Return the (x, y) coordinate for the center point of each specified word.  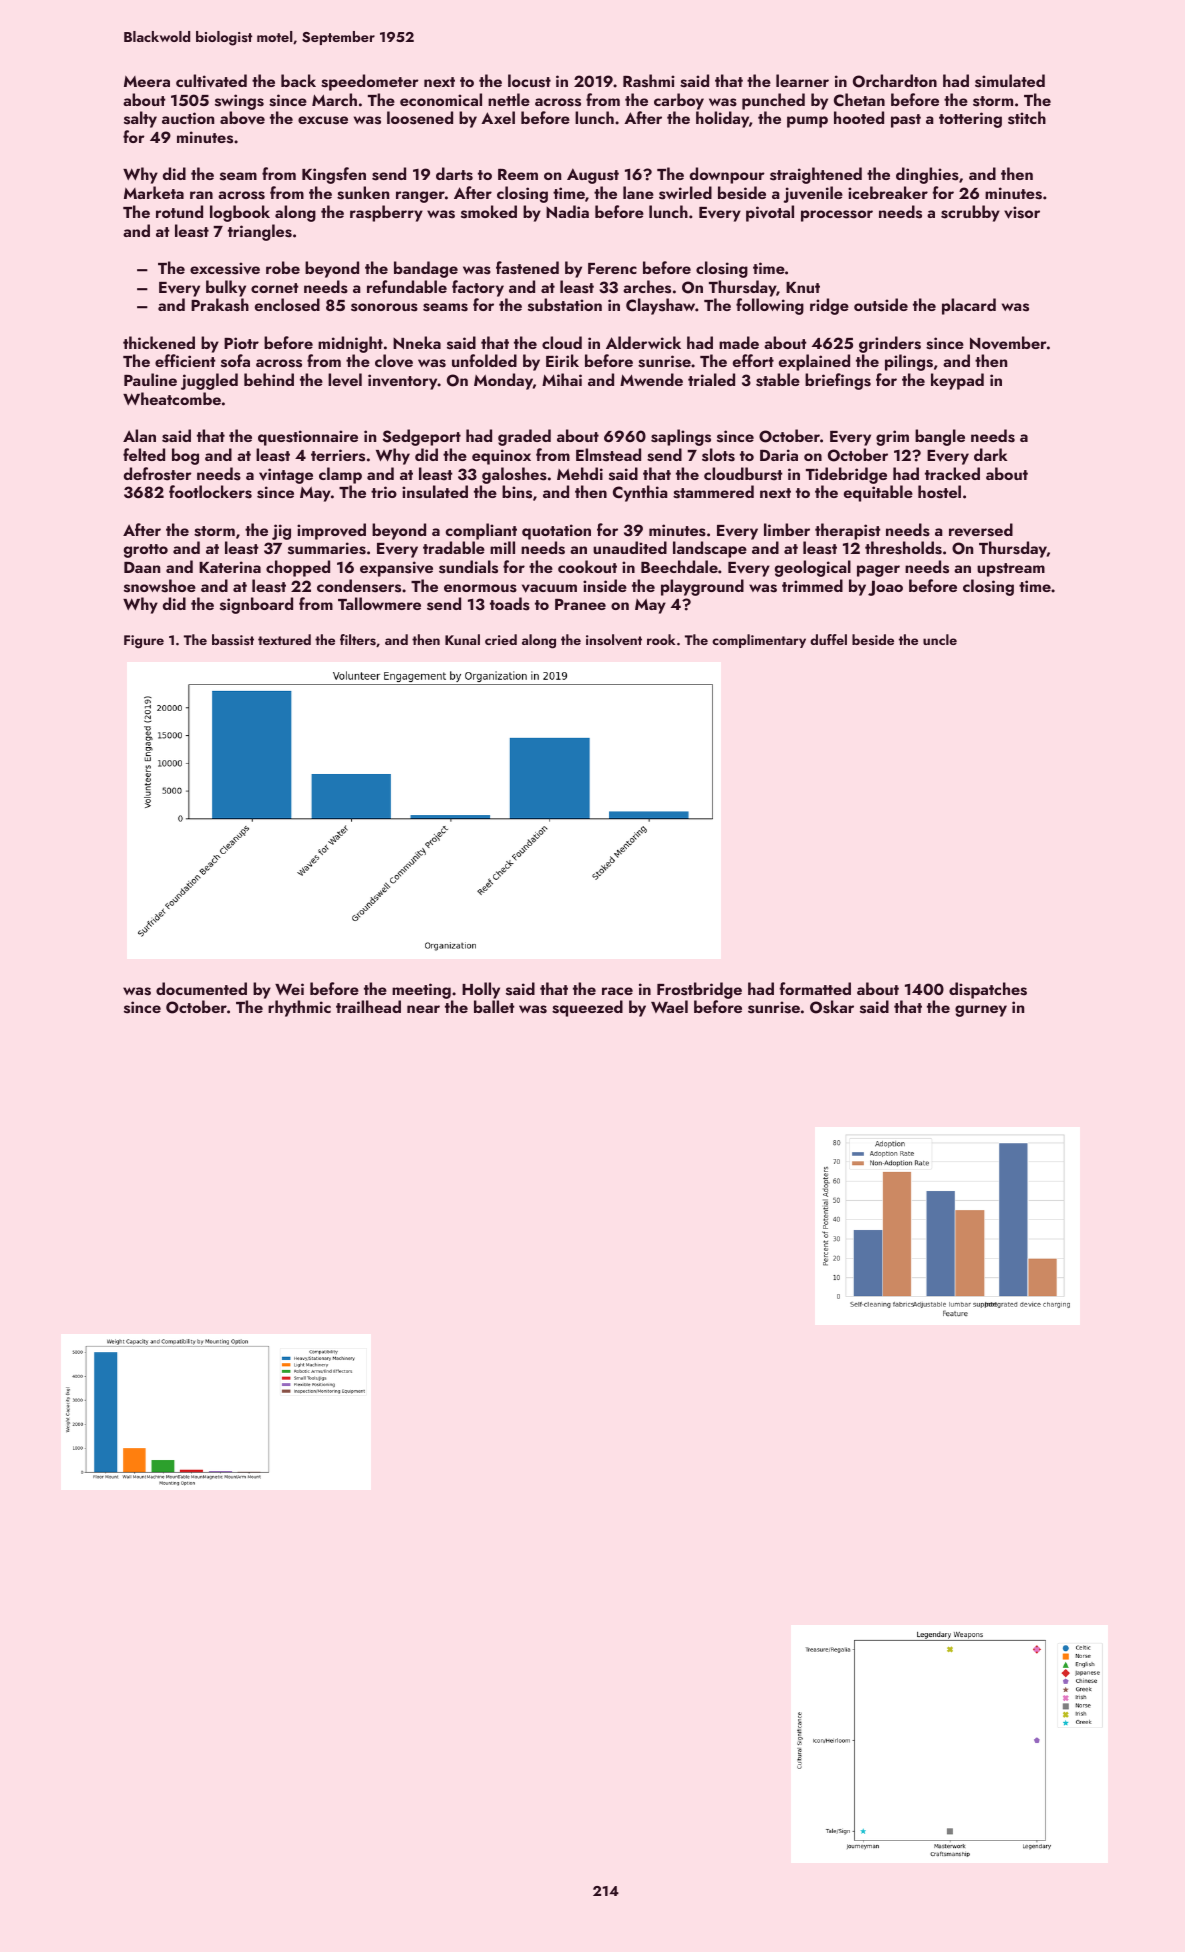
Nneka (417, 342)
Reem (518, 174)
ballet (494, 1006)
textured (284, 639)
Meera (147, 81)
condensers (359, 586)
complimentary (759, 641)
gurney (981, 1011)
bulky (226, 288)
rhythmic (299, 1008)
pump (807, 122)
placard (969, 306)
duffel (828, 639)
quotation (556, 532)
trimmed (812, 585)
